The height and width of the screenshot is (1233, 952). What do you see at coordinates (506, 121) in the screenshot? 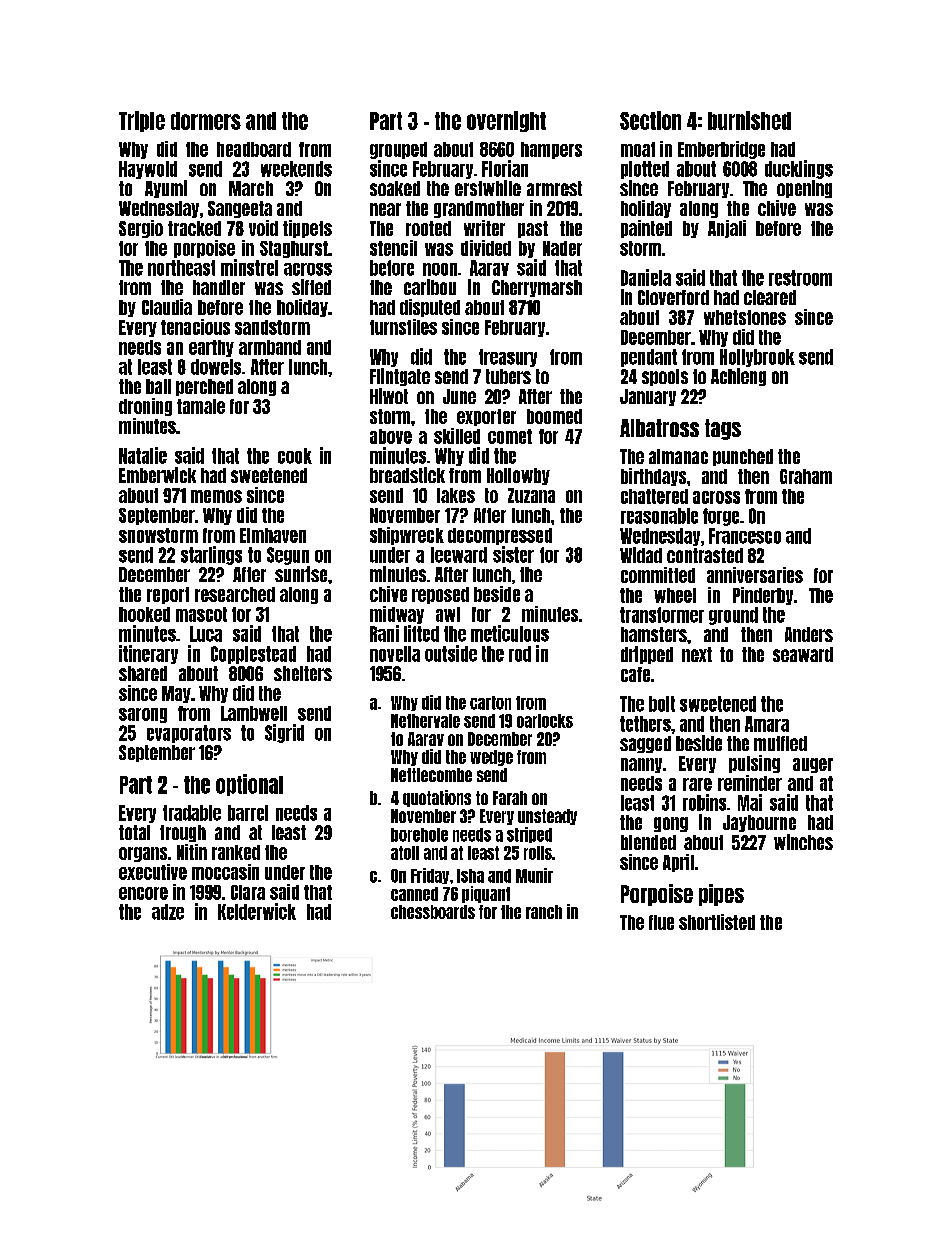
I see `overnight` at bounding box center [506, 121].
